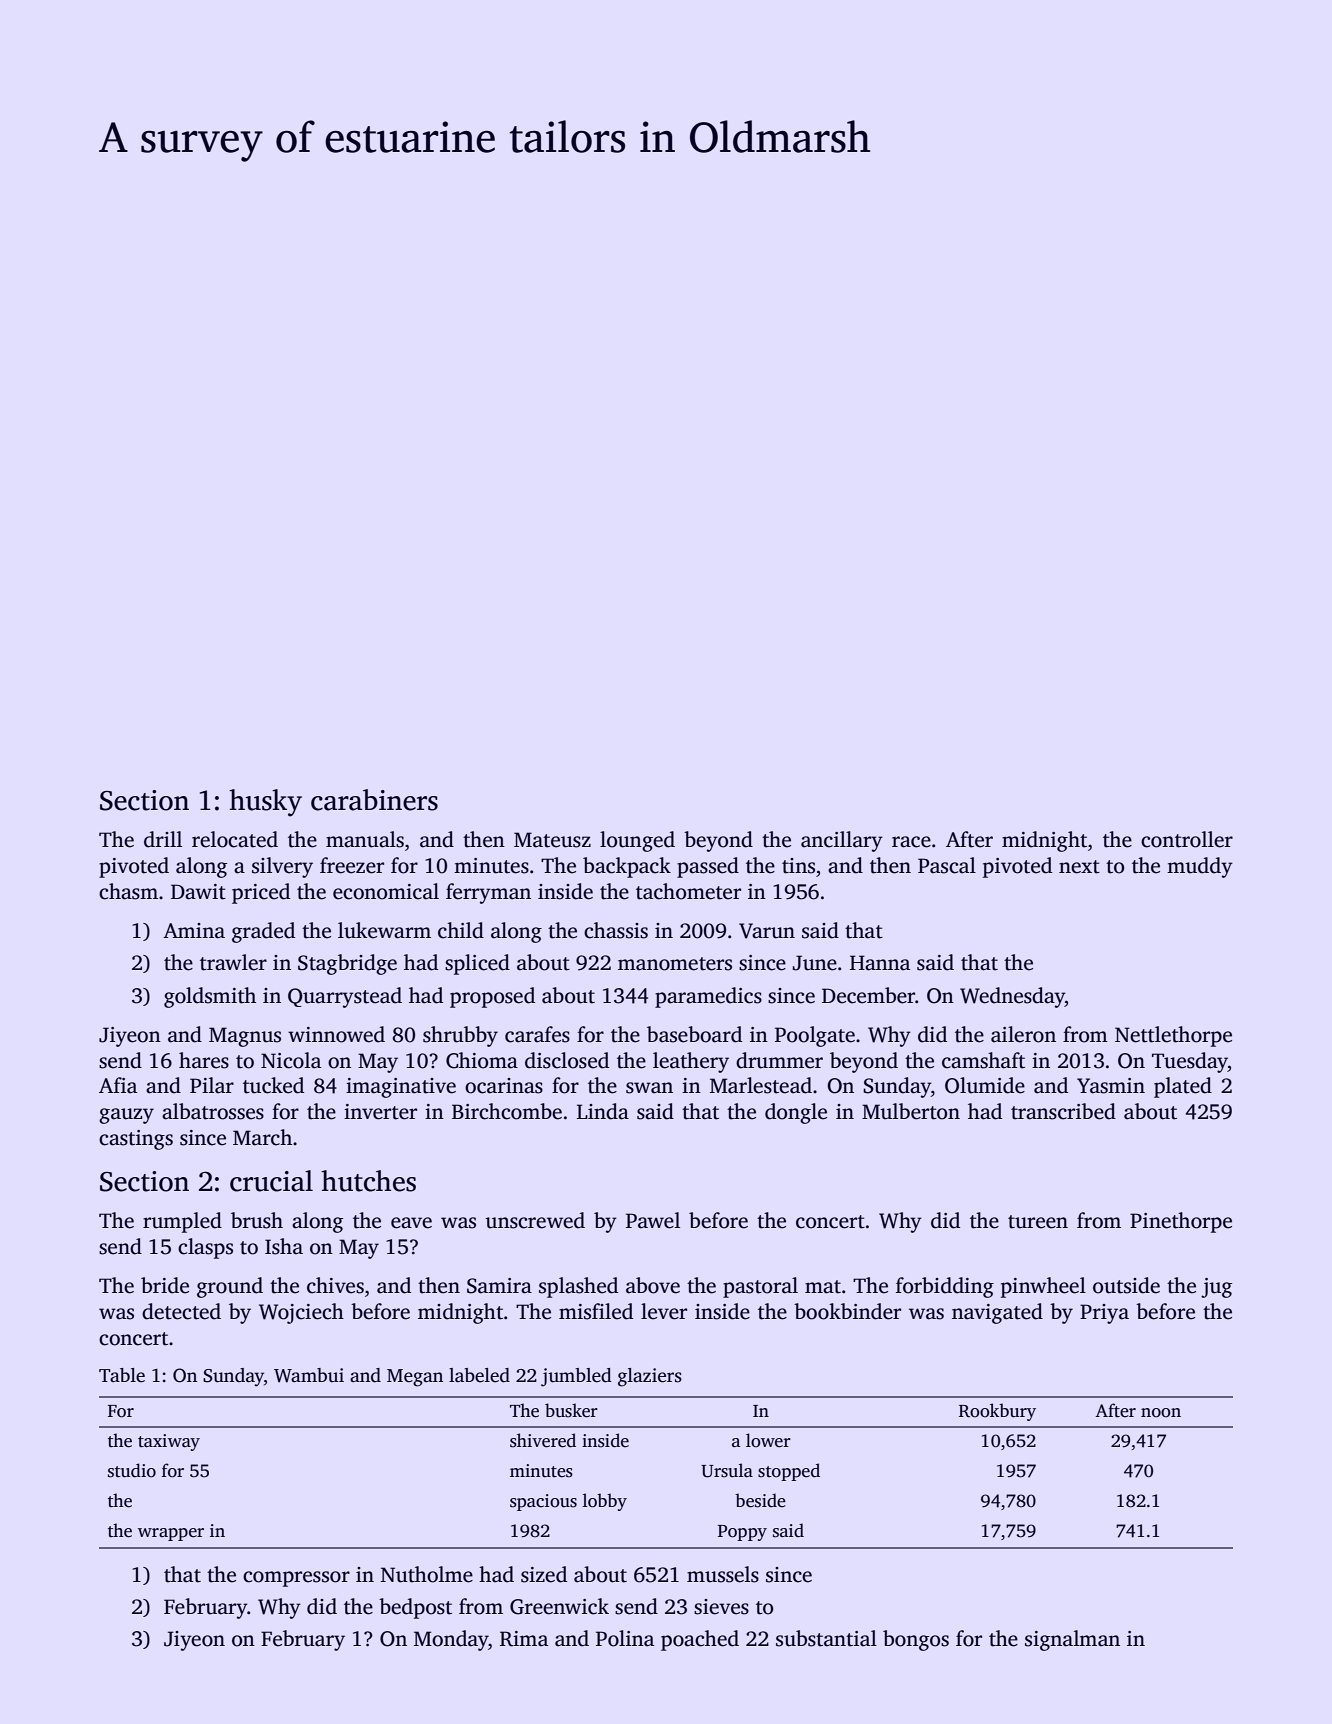 Image resolution: width=1332 pixels, height=1724 pixels. I want to click on noon, so click(1161, 1413).
